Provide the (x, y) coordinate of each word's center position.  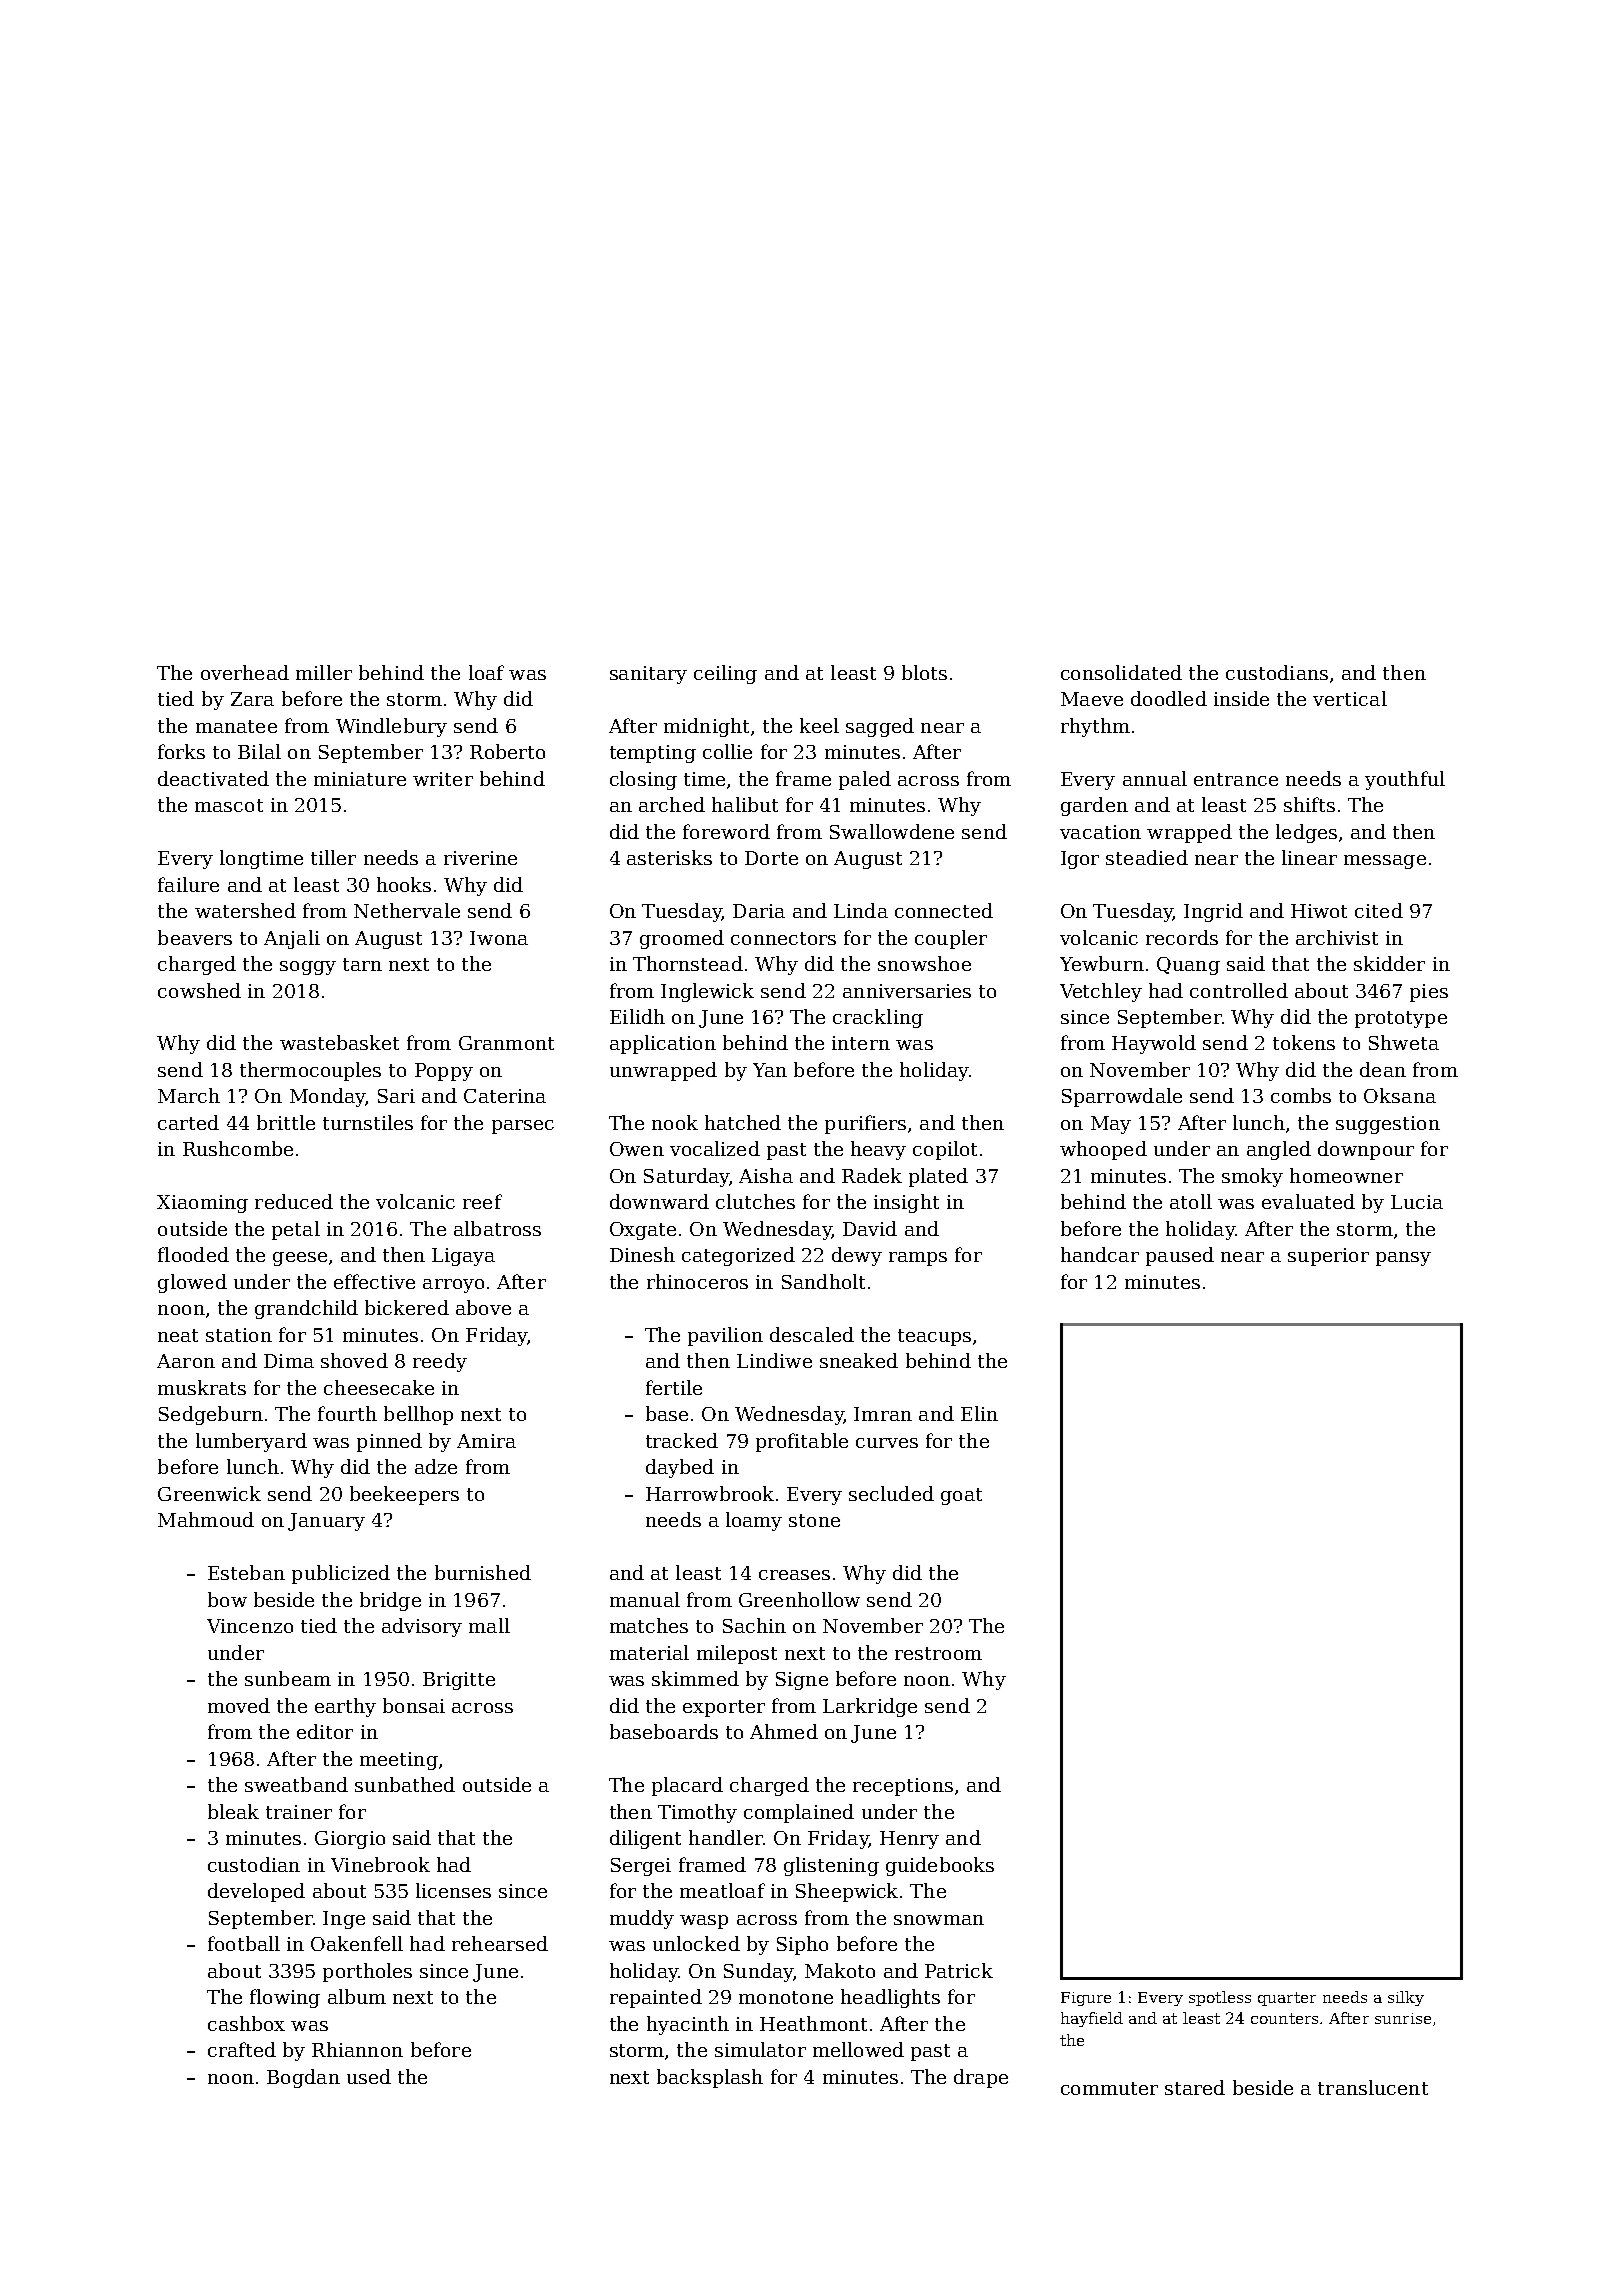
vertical (1350, 698)
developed (256, 1892)
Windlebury (391, 727)
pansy (1403, 1259)
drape (981, 2078)
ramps (918, 1259)
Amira (486, 1441)
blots (924, 672)
